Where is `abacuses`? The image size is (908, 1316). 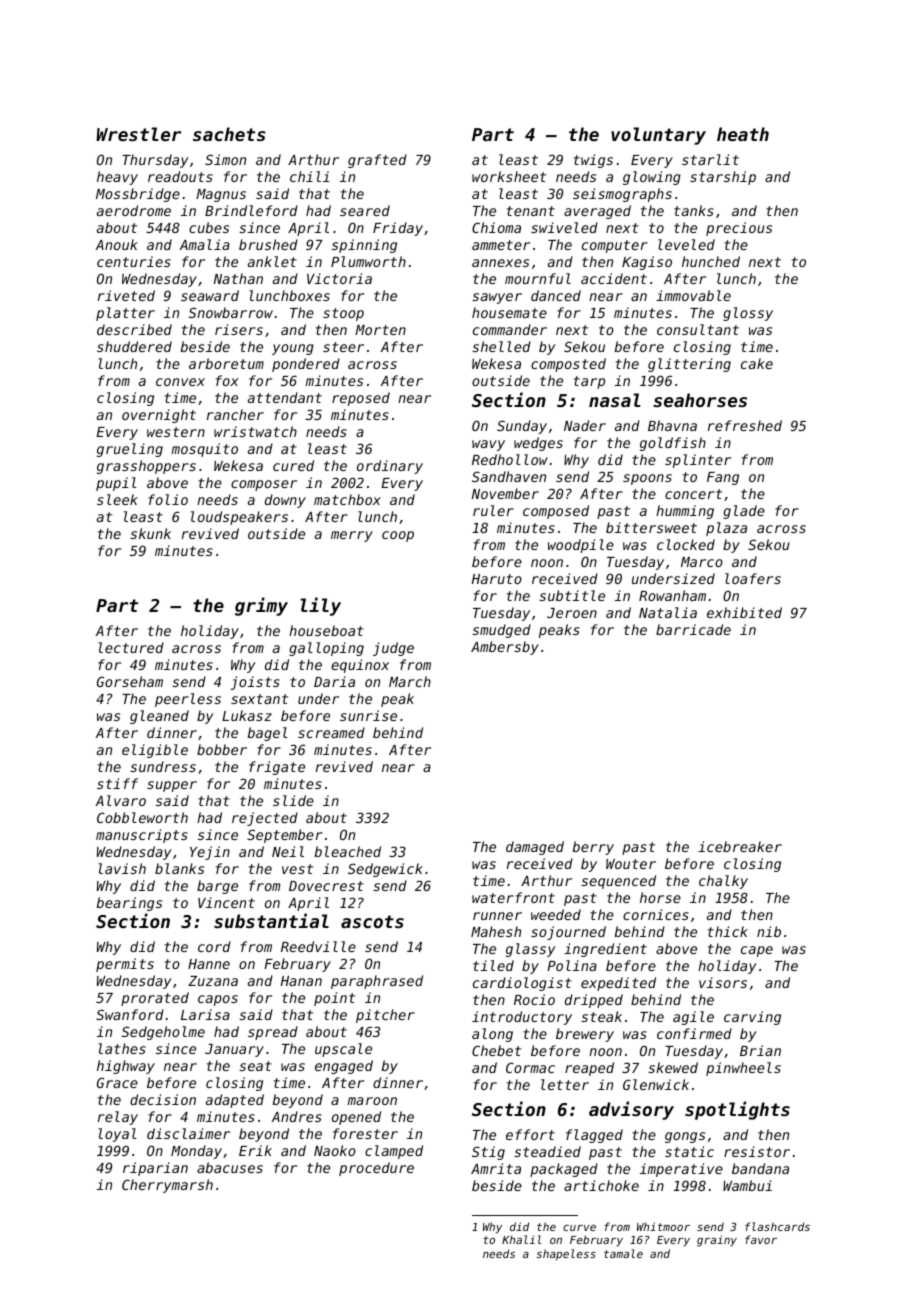
abacuses is located at coordinates (230, 1167).
